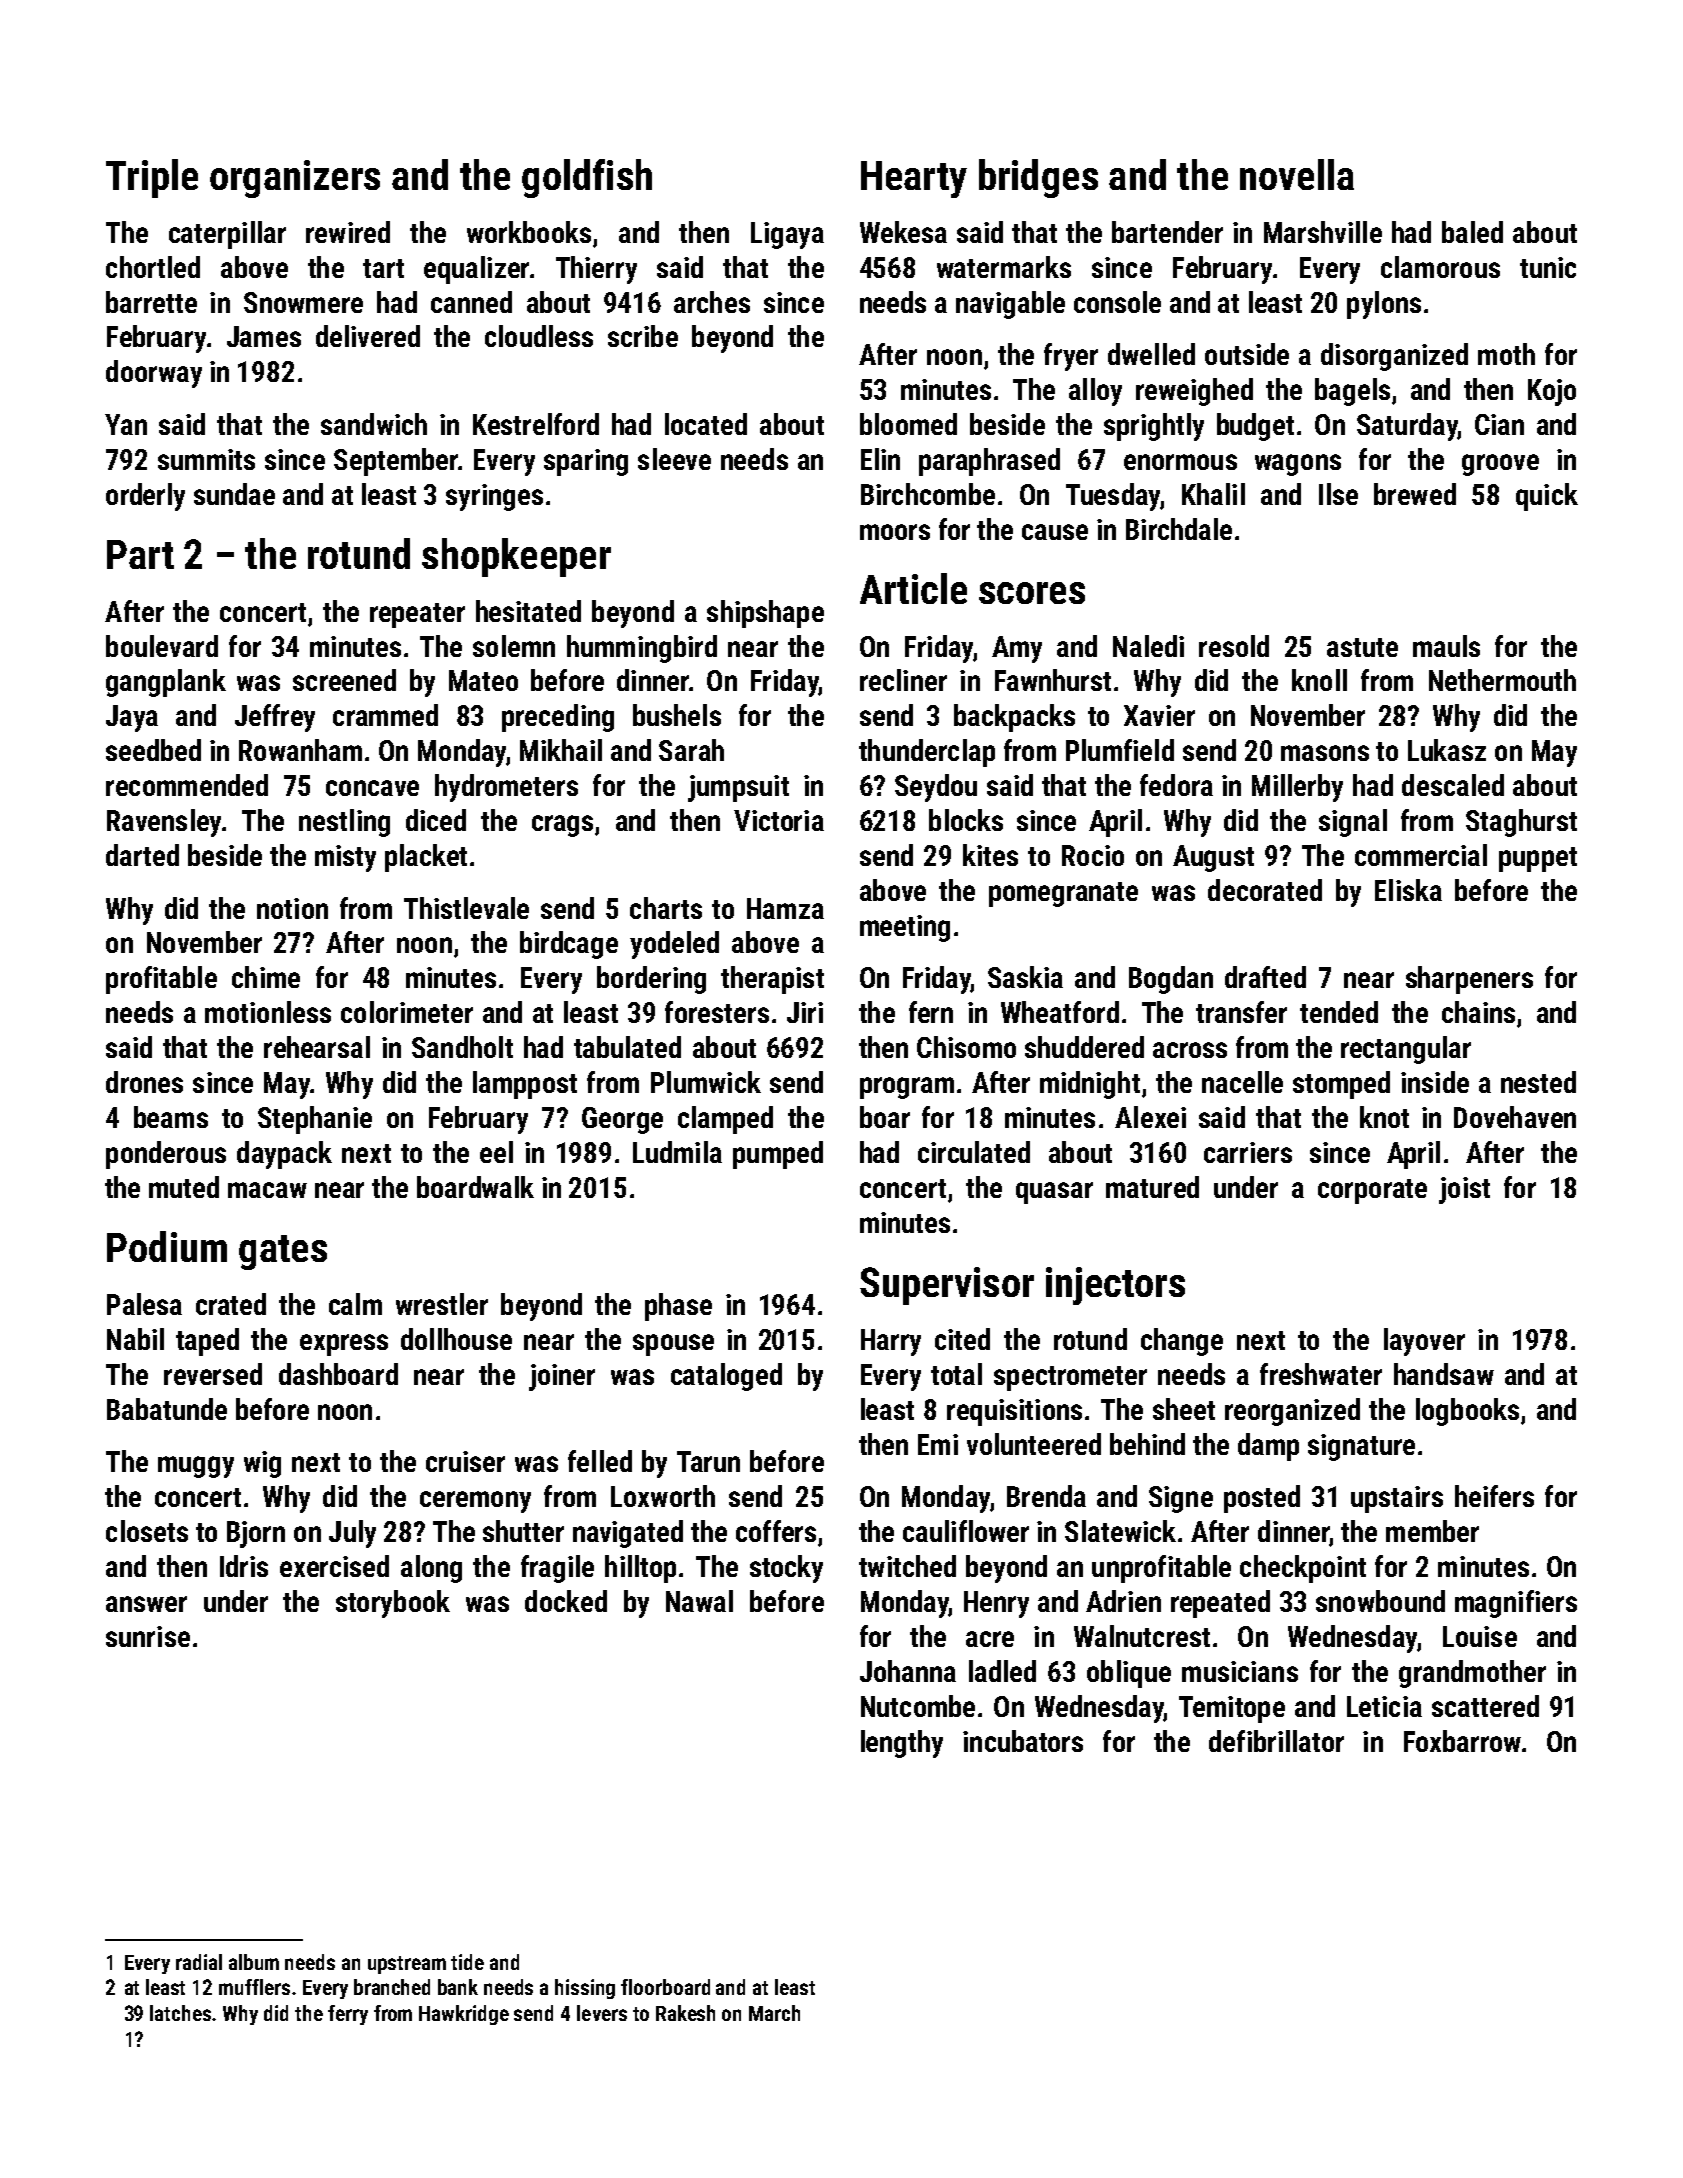 The image size is (1683, 2178). Describe the element at coordinates (587, 178) in the screenshot. I see `goldfish` at that location.
